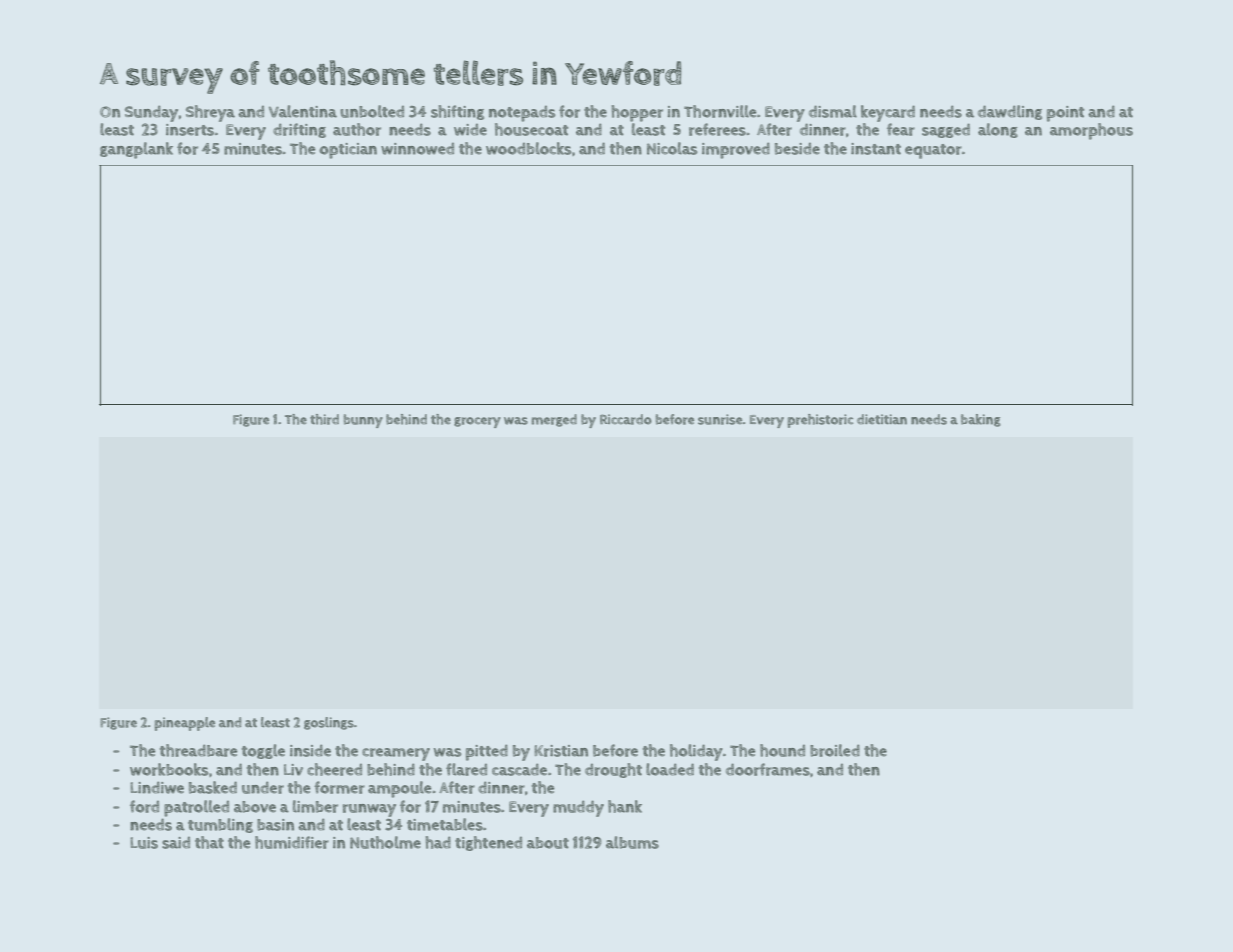  Describe the element at coordinates (720, 111) in the image. I see `Thornville` at that location.
